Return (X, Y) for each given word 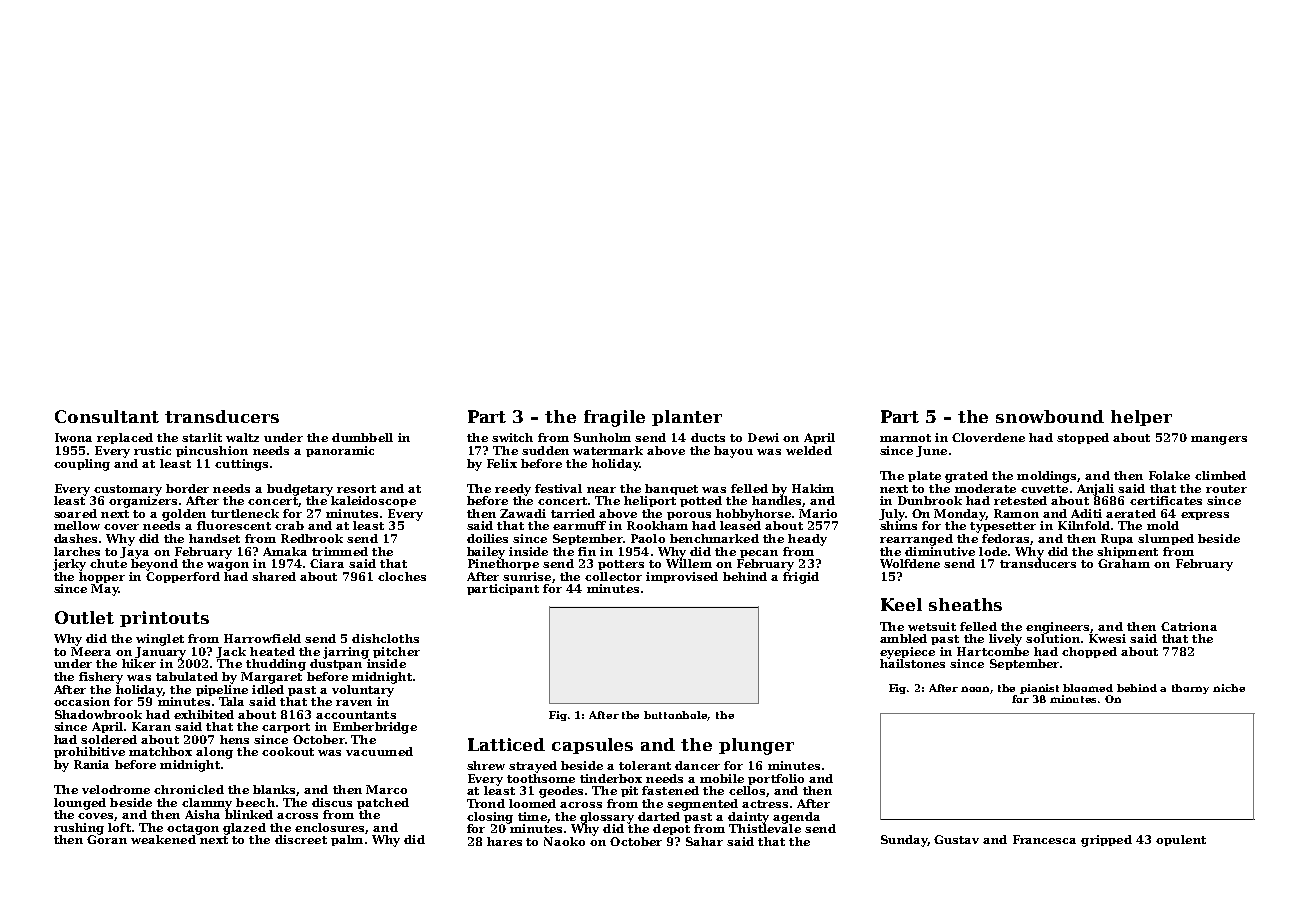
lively (1005, 640)
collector (613, 576)
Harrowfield (262, 638)
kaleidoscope (373, 501)
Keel (901, 604)
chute (108, 563)
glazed (244, 829)
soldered (109, 739)
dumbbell (362, 437)
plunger (756, 746)
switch (512, 437)
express (1205, 516)
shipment (1127, 552)
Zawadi (523, 513)
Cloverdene (988, 437)
